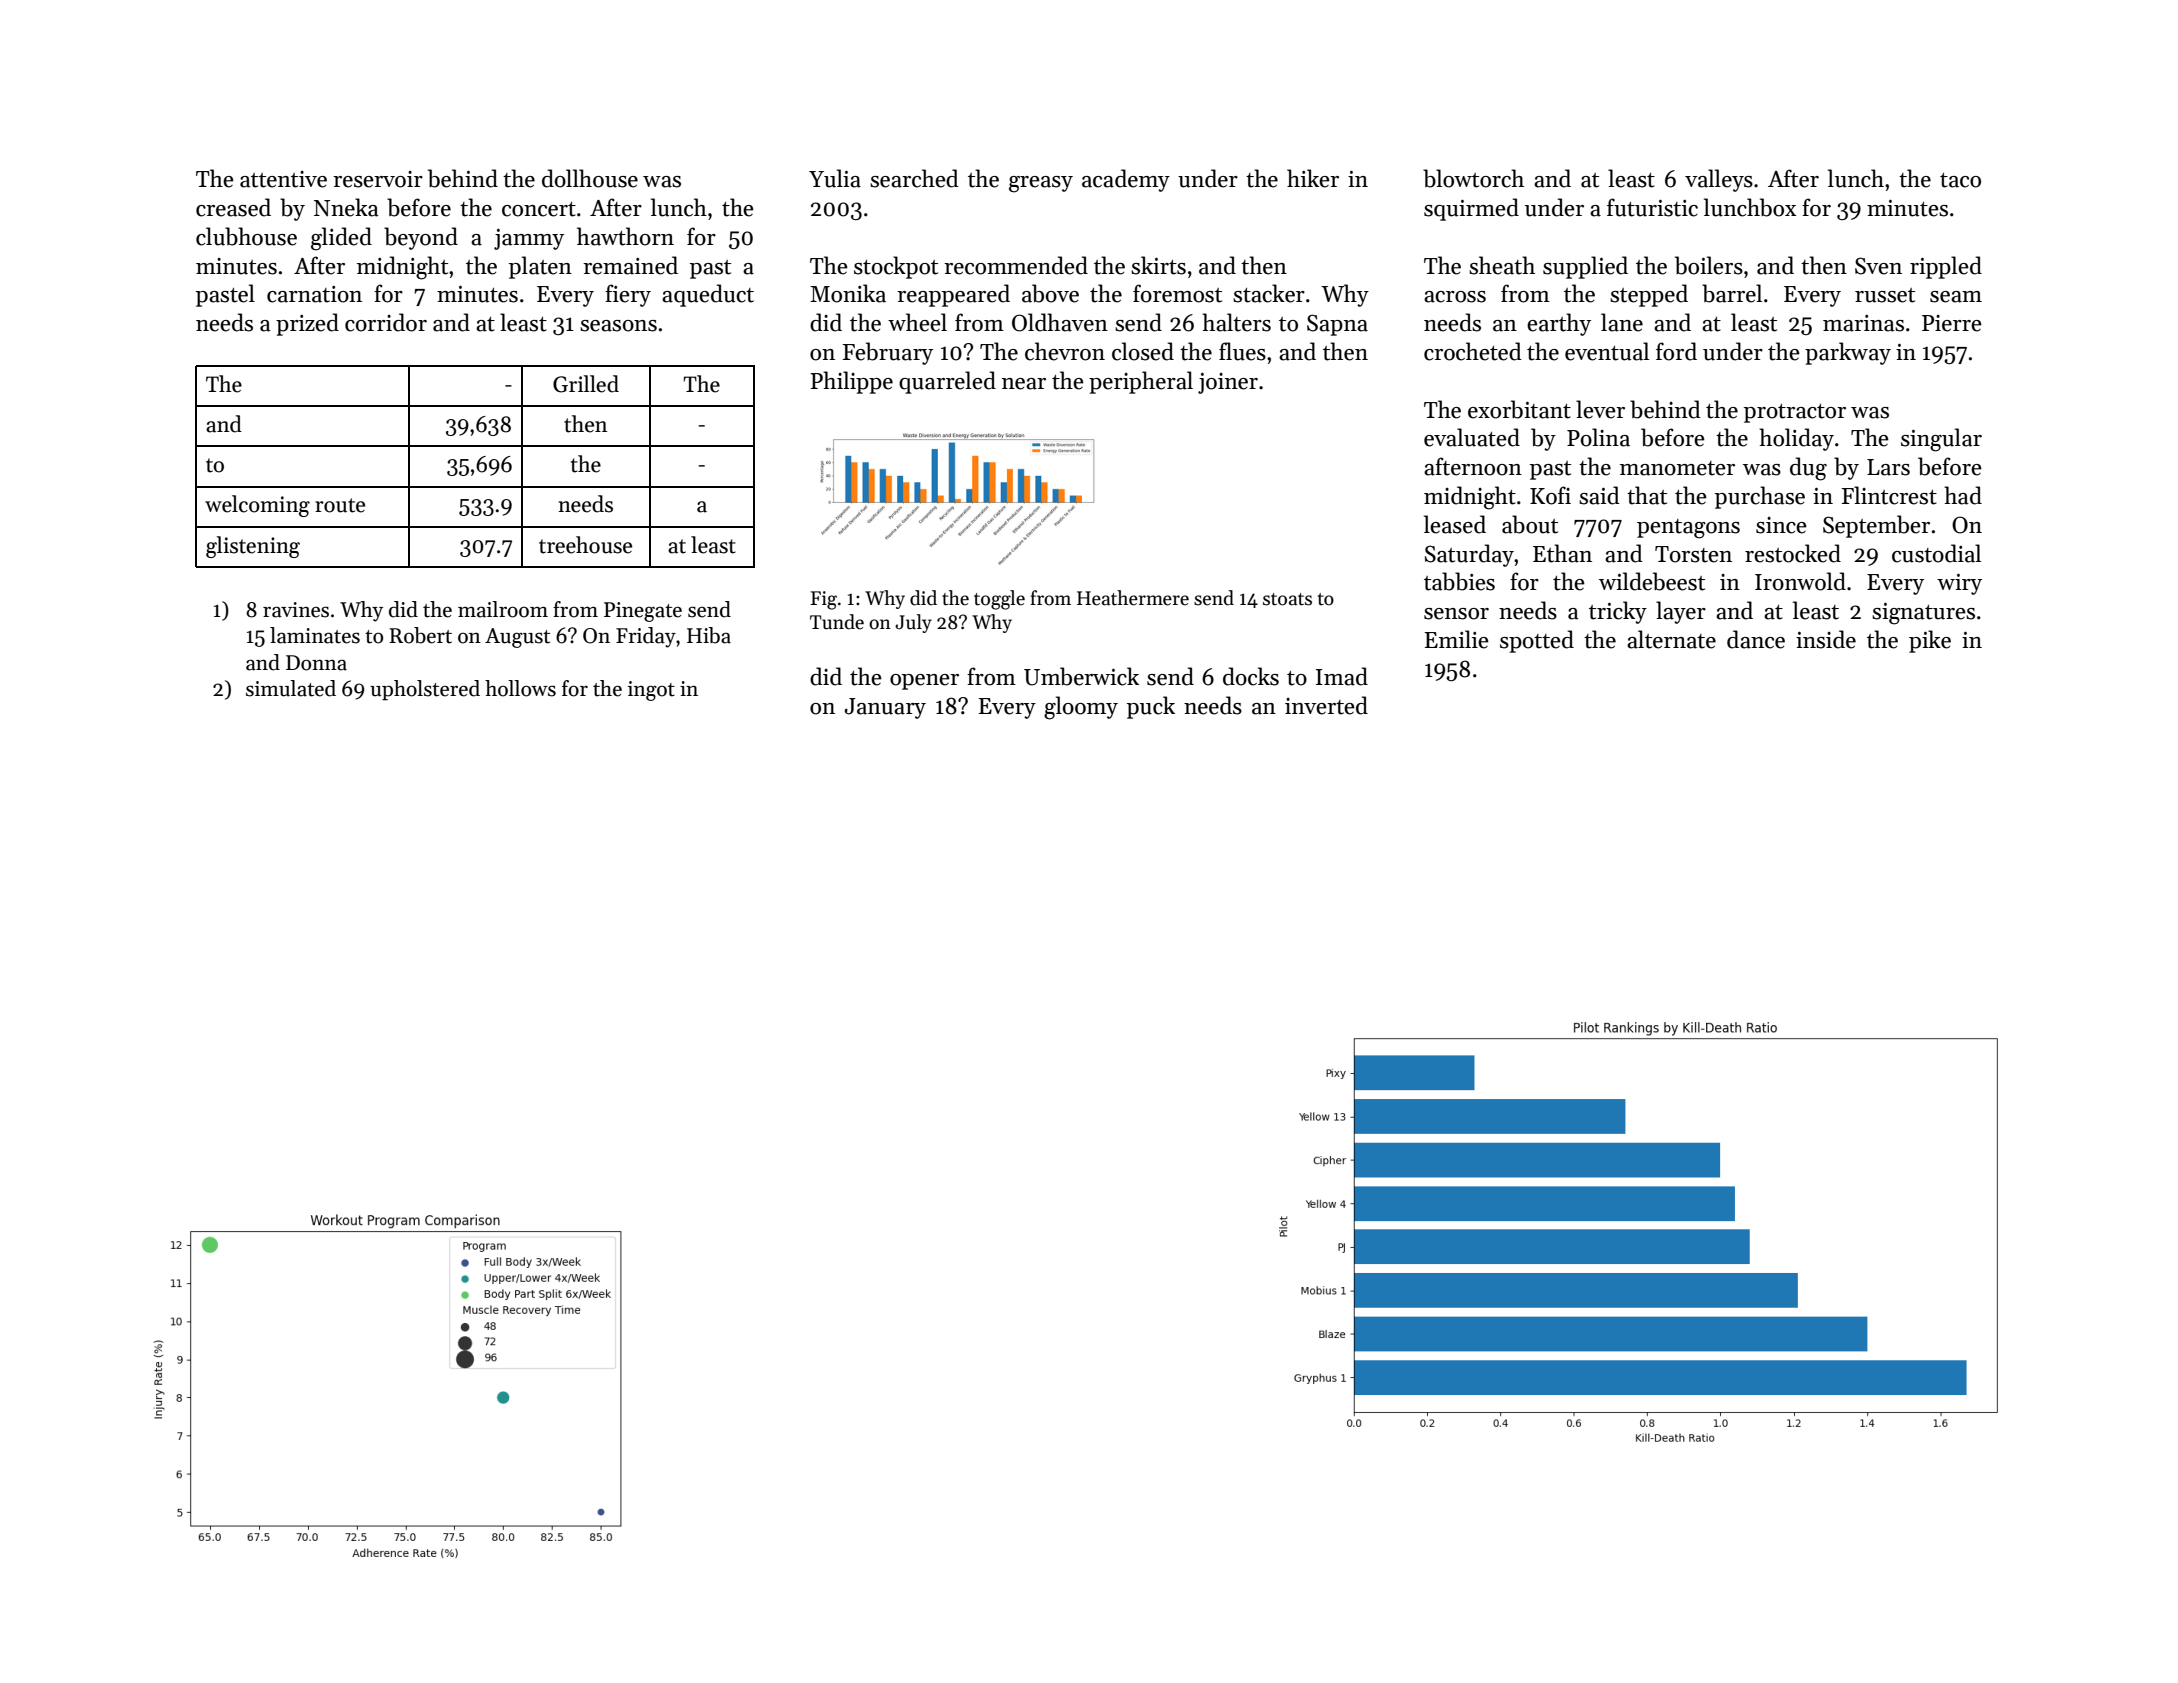 This screenshot has width=2178, height=1683. What do you see at coordinates (1941, 440) in the screenshot?
I see `singular` at bounding box center [1941, 440].
